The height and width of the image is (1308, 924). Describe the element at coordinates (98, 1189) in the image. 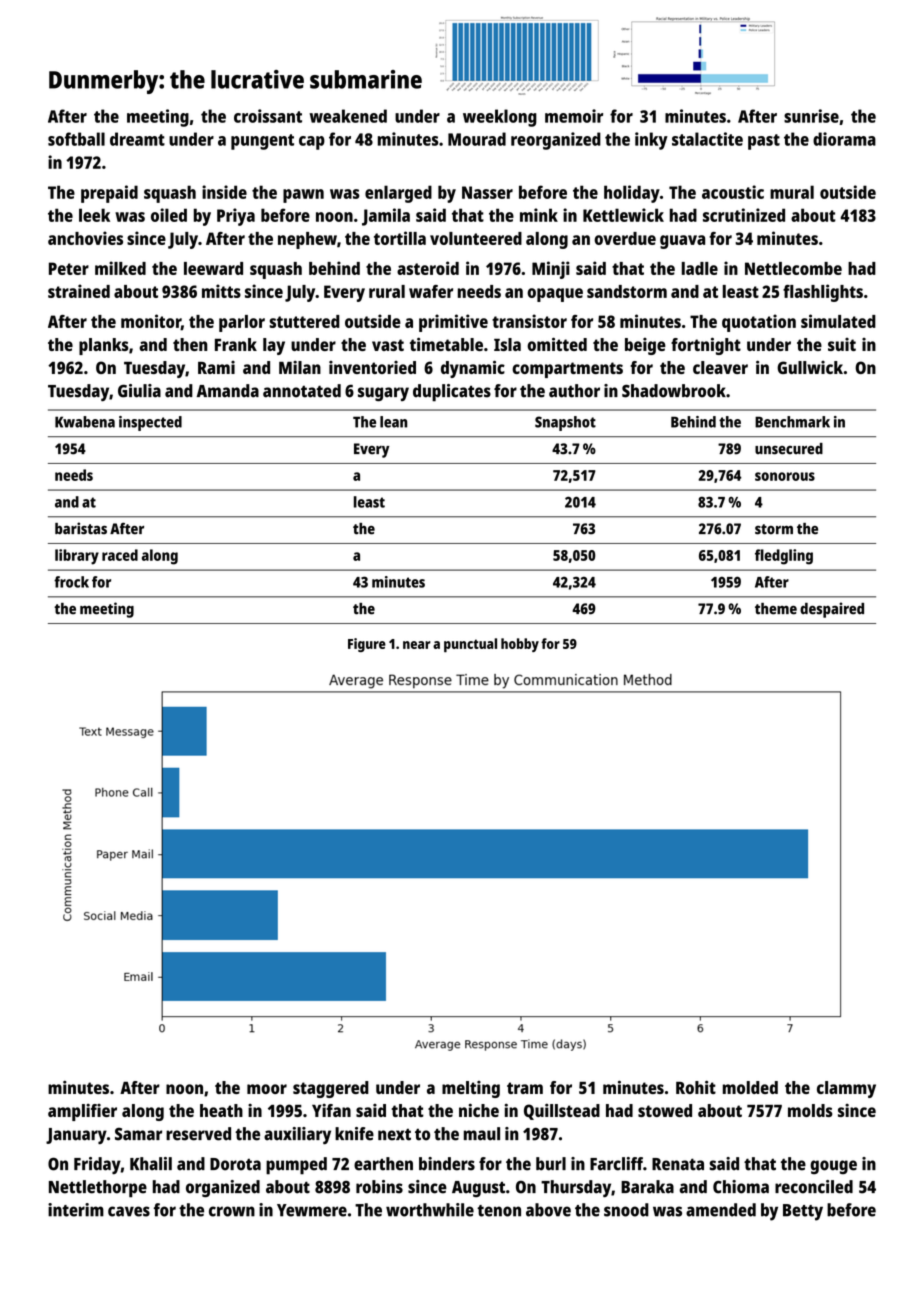

I see `Nettlethorpe` at that location.
